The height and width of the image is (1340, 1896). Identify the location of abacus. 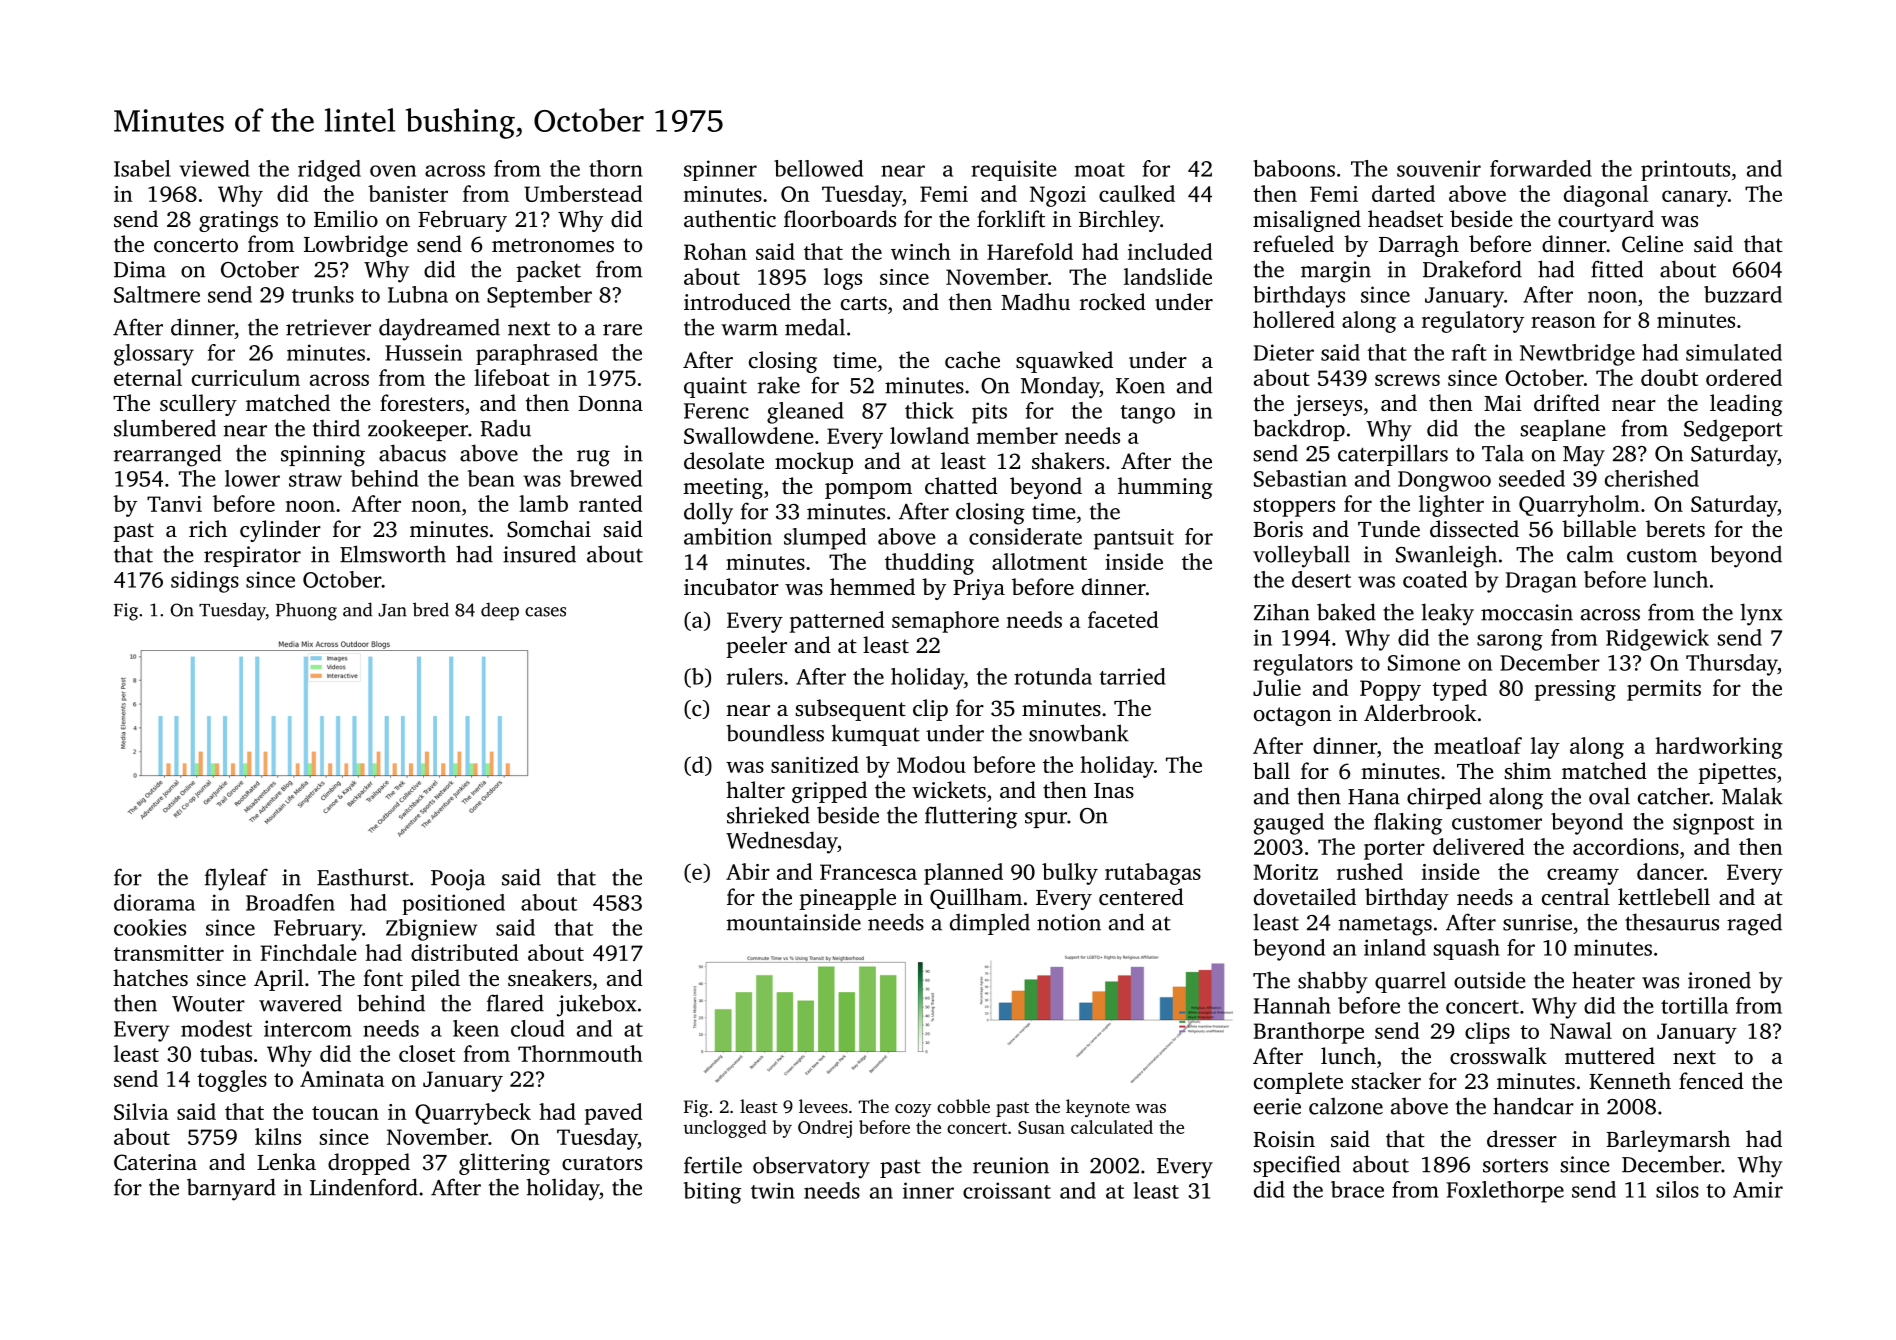
(412, 453).
